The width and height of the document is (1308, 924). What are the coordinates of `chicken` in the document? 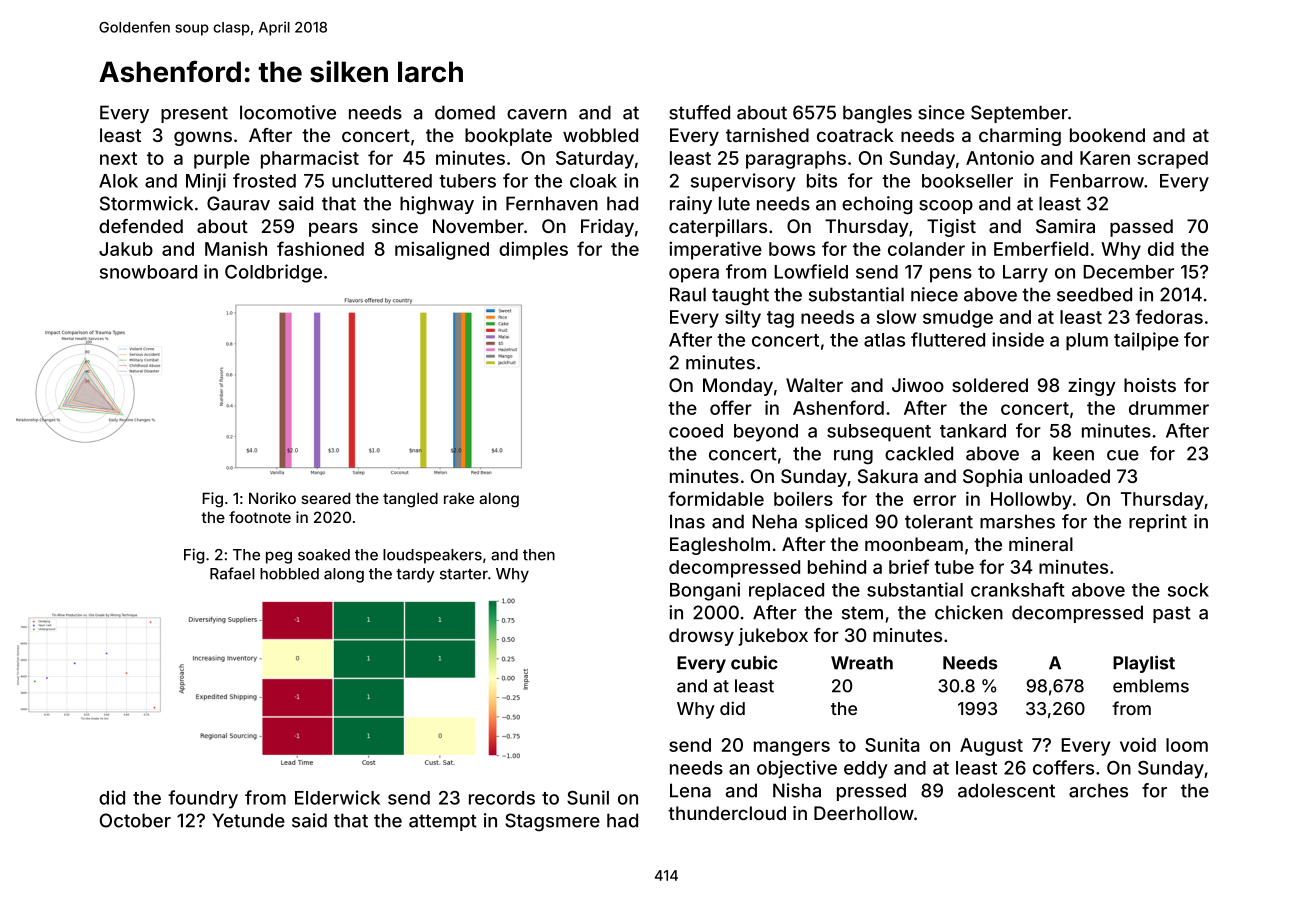 It's located at (969, 612).
